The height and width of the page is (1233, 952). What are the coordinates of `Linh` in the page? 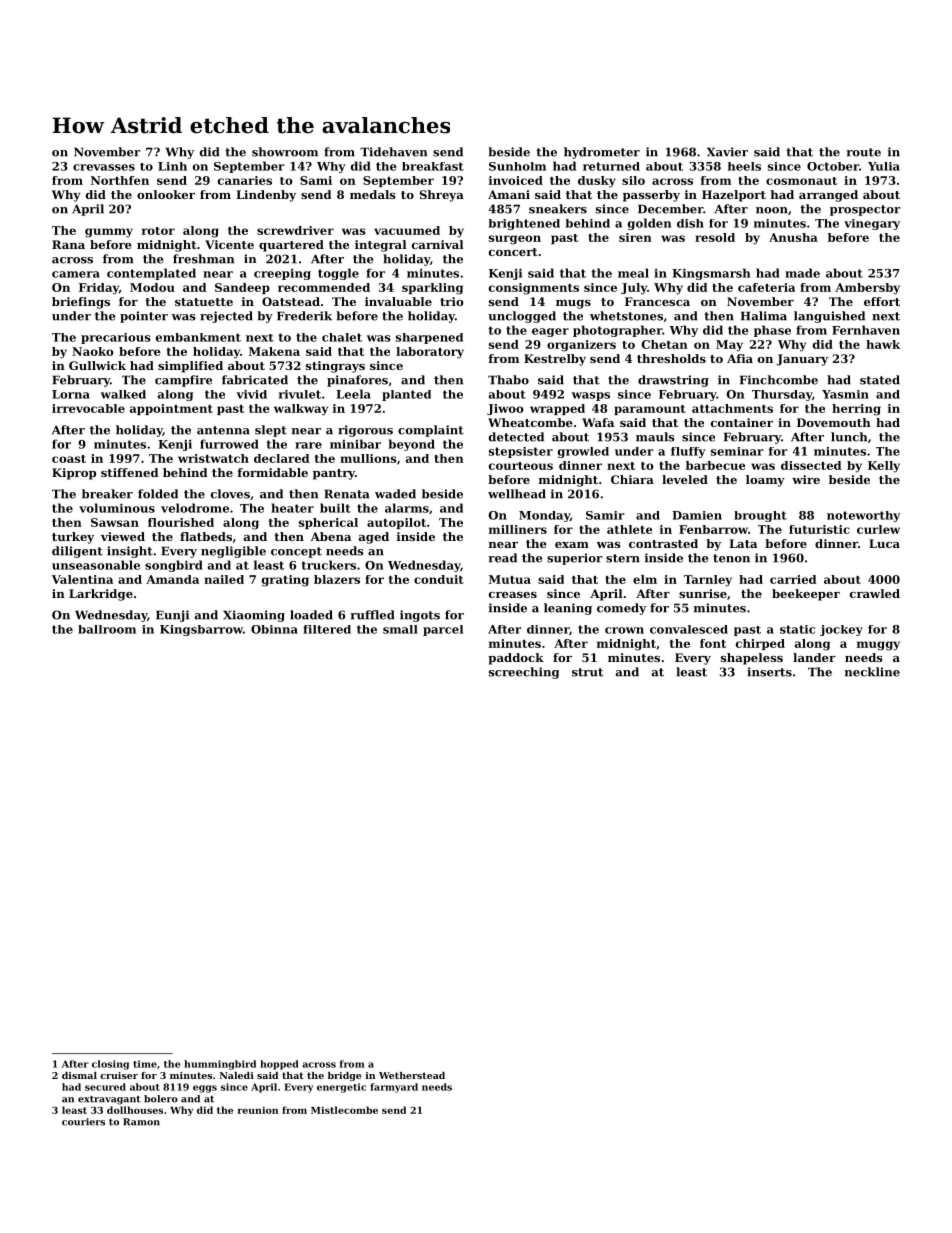 It's located at (172, 166).
